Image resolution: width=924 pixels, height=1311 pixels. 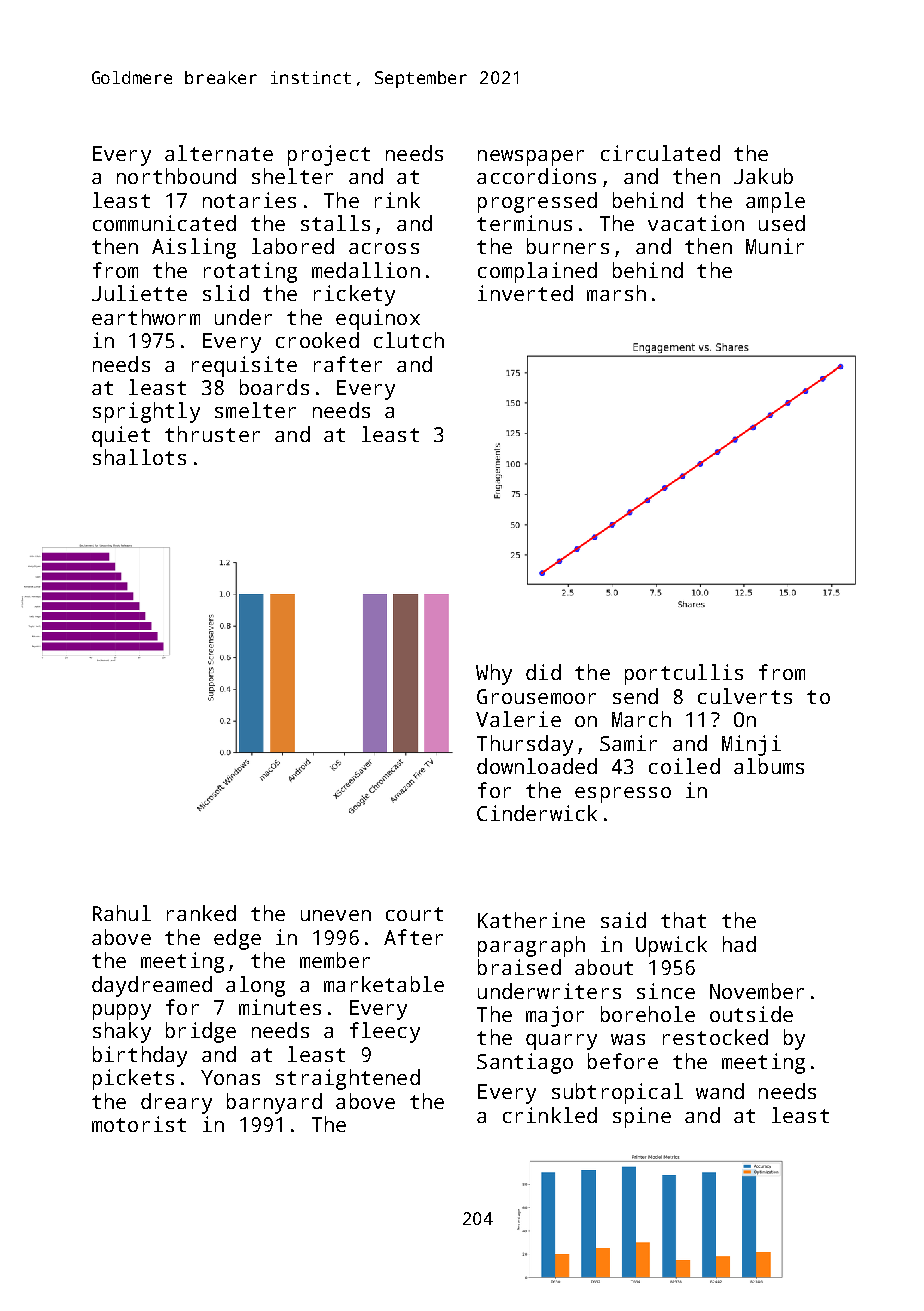 What do you see at coordinates (122, 913) in the screenshot?
I see `Rahul` at bounding box center [122, 913].
